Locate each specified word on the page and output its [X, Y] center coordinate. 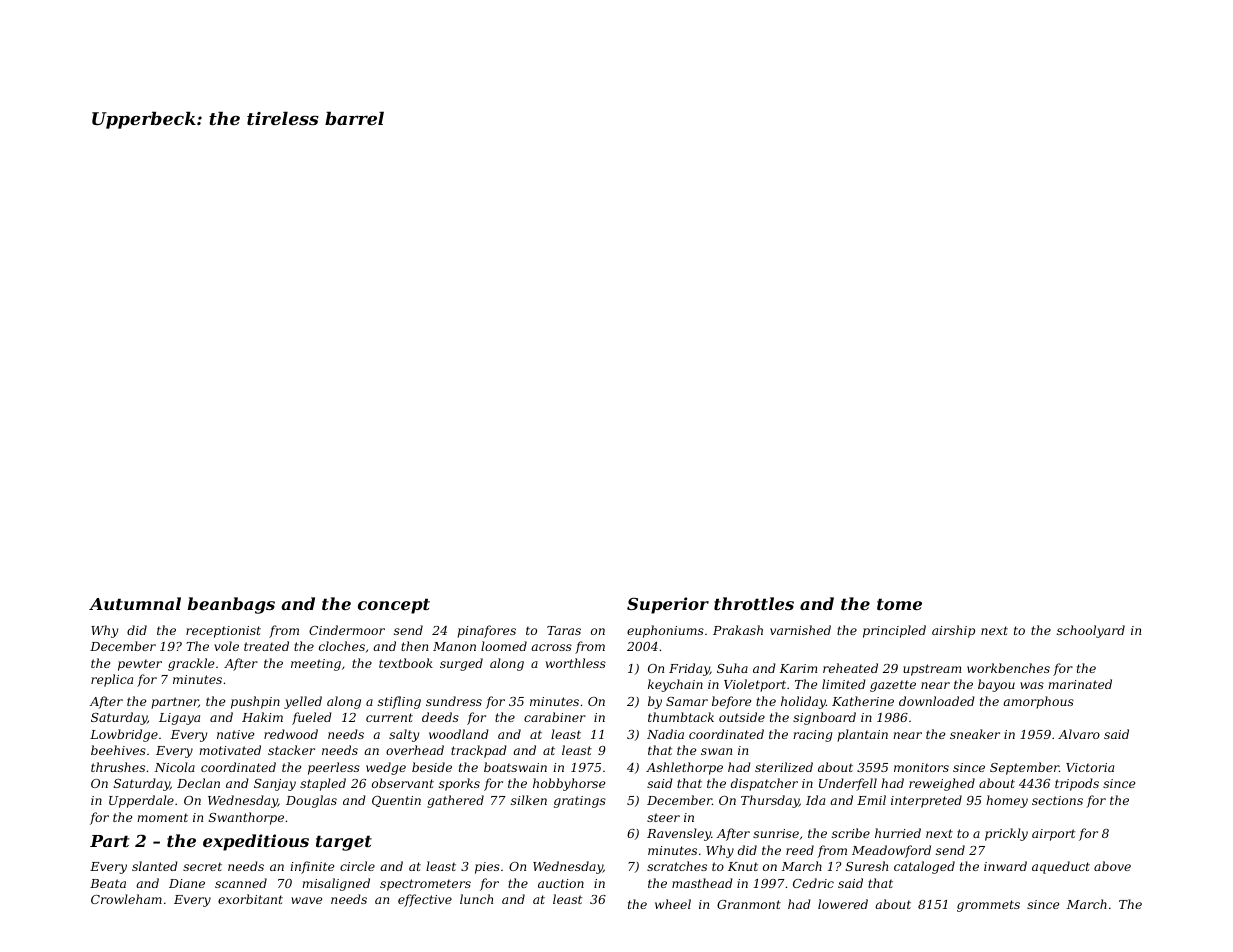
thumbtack [681, 717]
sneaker [975, 734]
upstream [932, 670]
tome [899, 604]
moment [162, 817]
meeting [316, 665]
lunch [476, 899]
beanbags [231, 605]
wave [306, 900]
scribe [851, 833]
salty [404, 735]
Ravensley [679, 834]
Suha [732, 668]
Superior [668, 605]
